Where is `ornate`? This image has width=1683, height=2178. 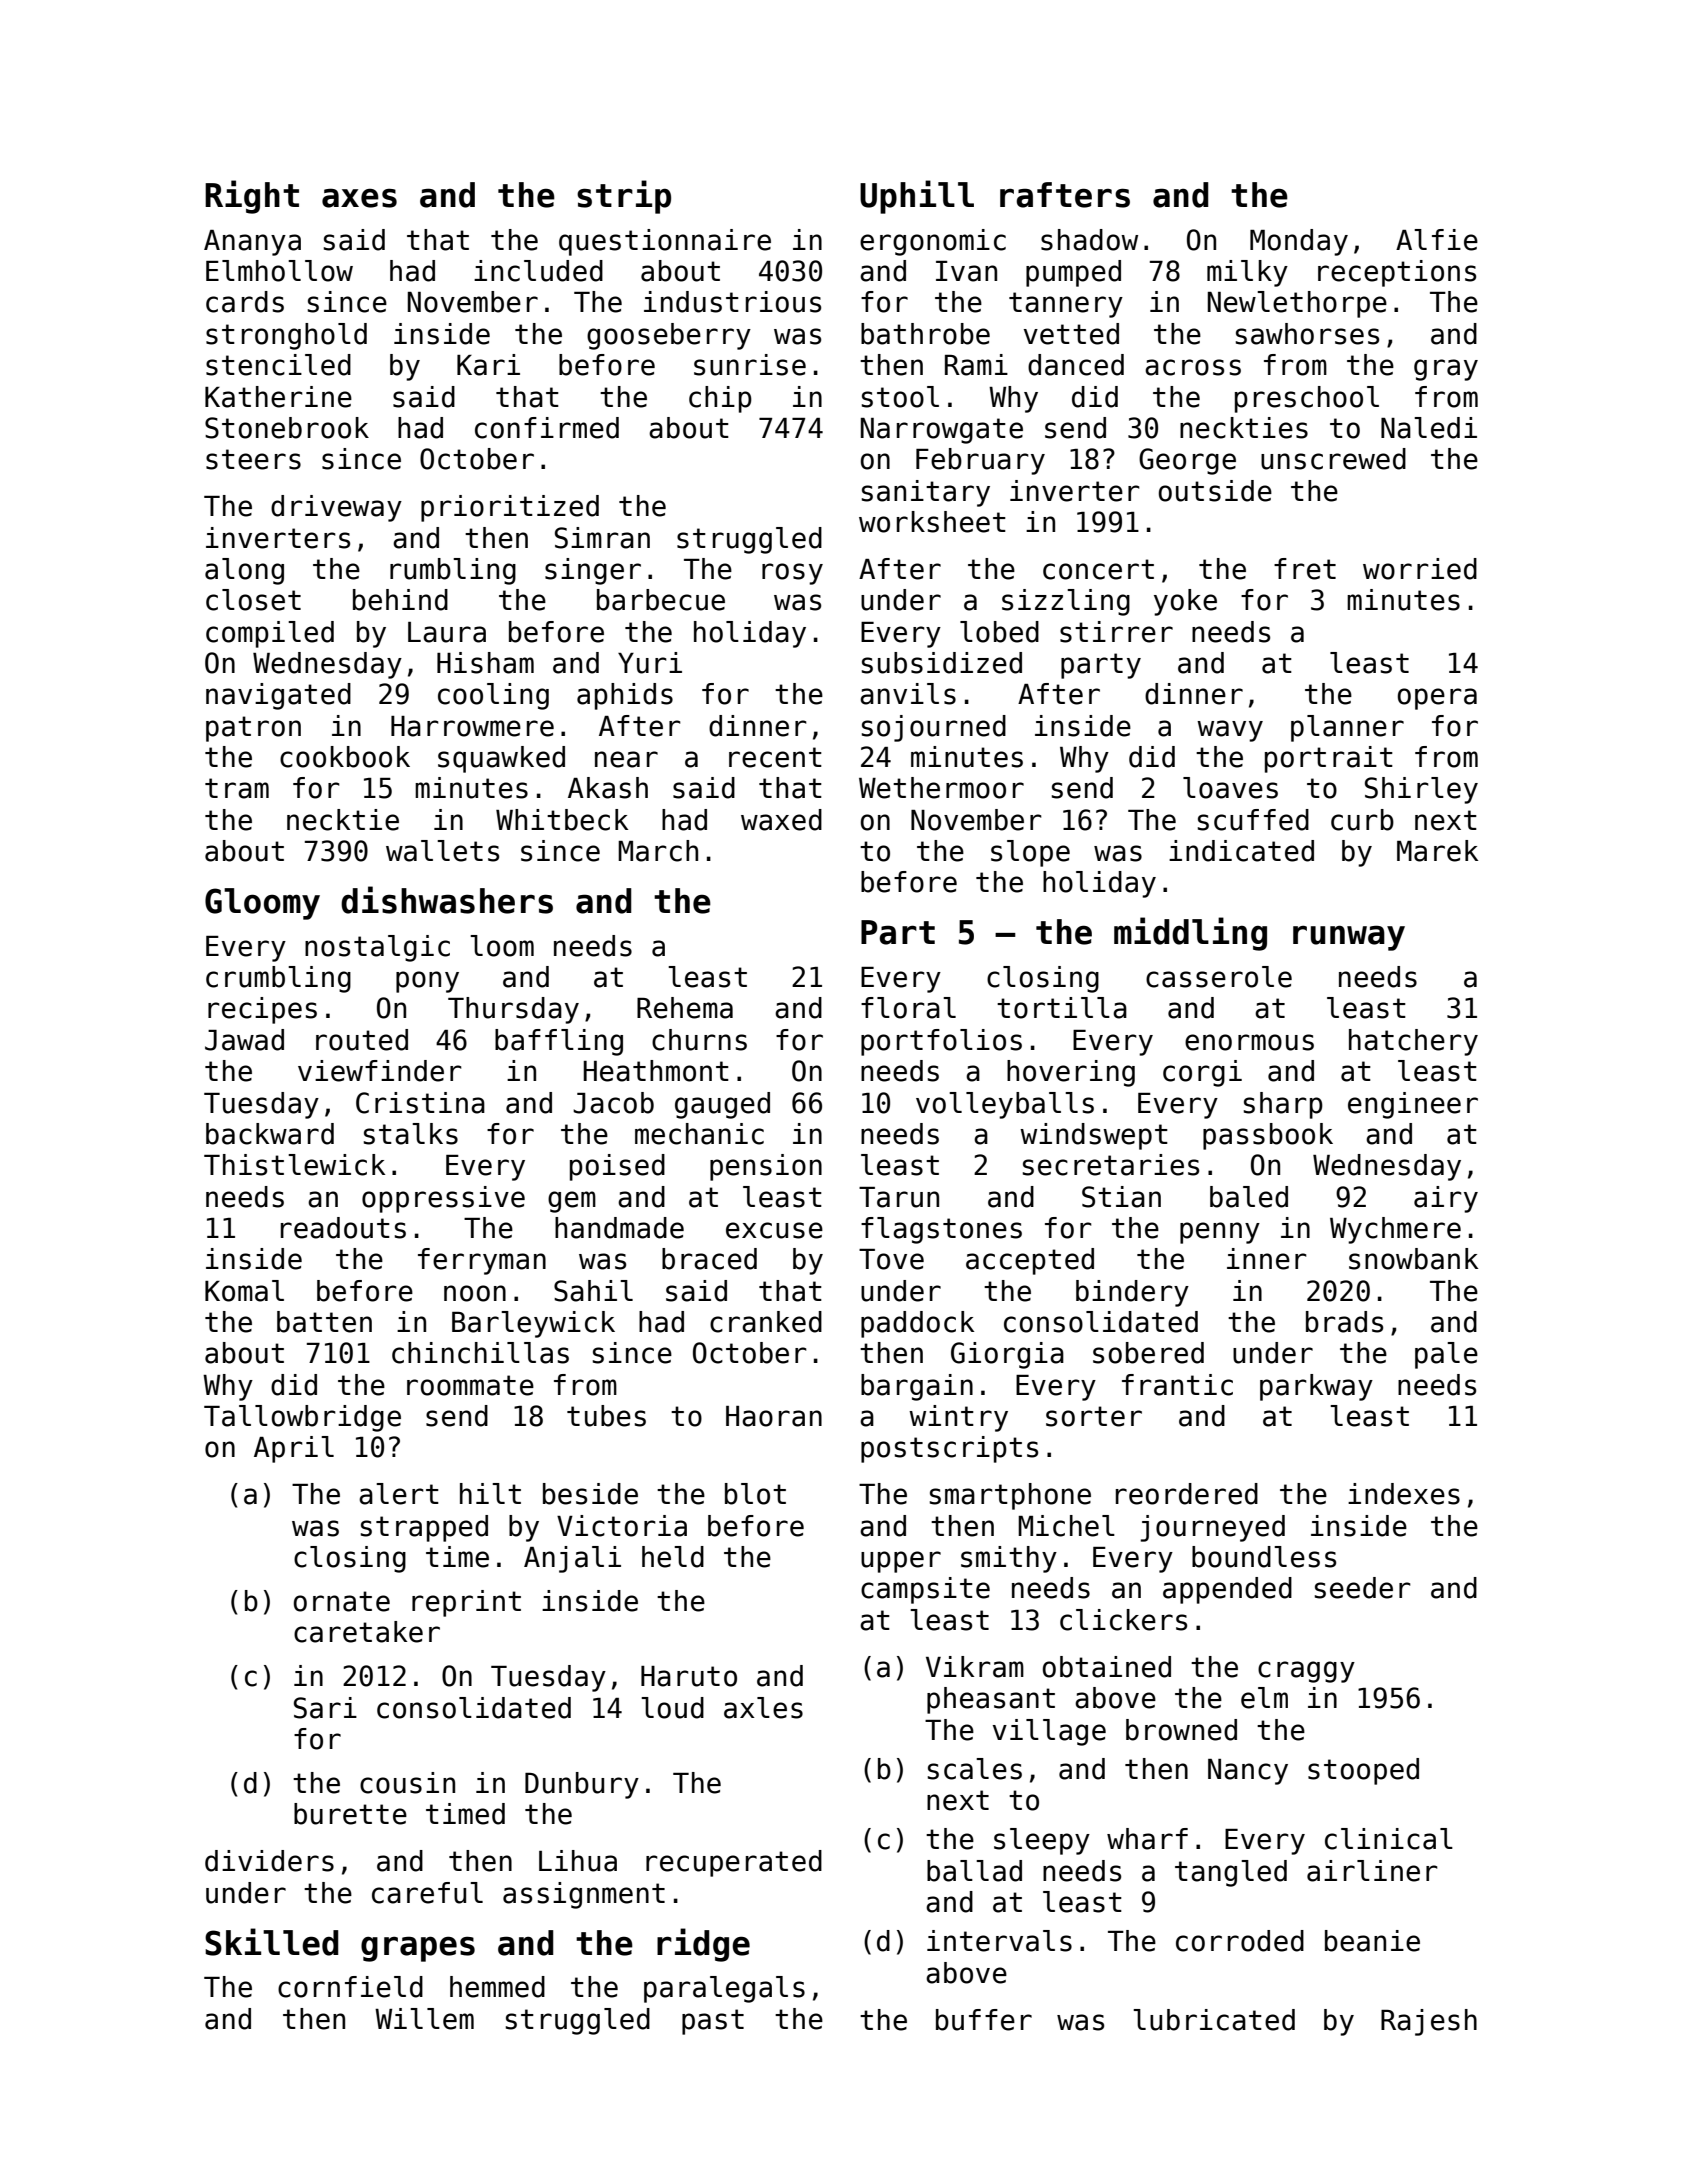
ornate is located at coordinates (342, 1601).
